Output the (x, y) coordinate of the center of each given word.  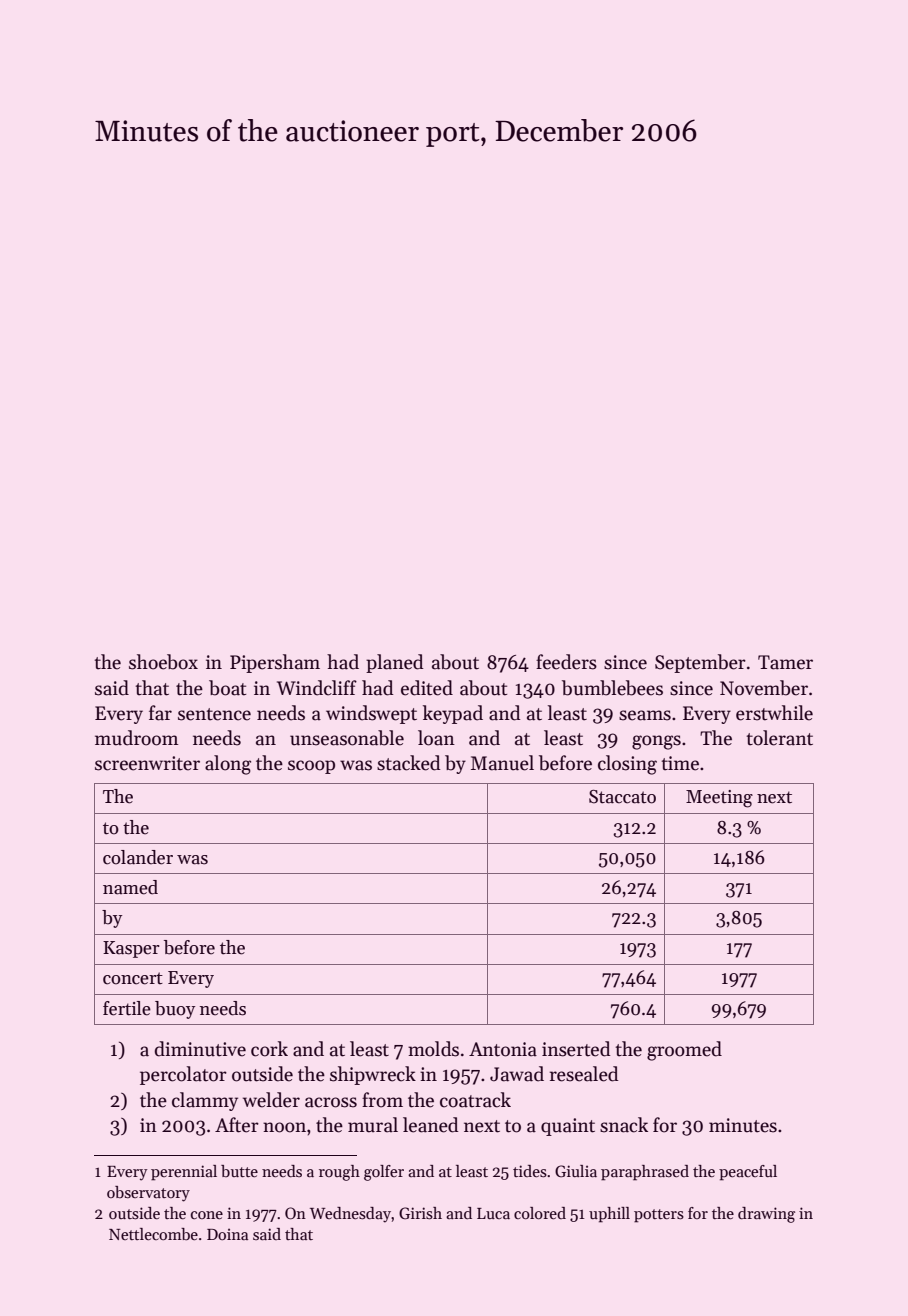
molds (433, 1049)
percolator (183, 1075)
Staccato (622, 797)
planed (394, 663)
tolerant (779, 738)
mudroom (136, 738)
